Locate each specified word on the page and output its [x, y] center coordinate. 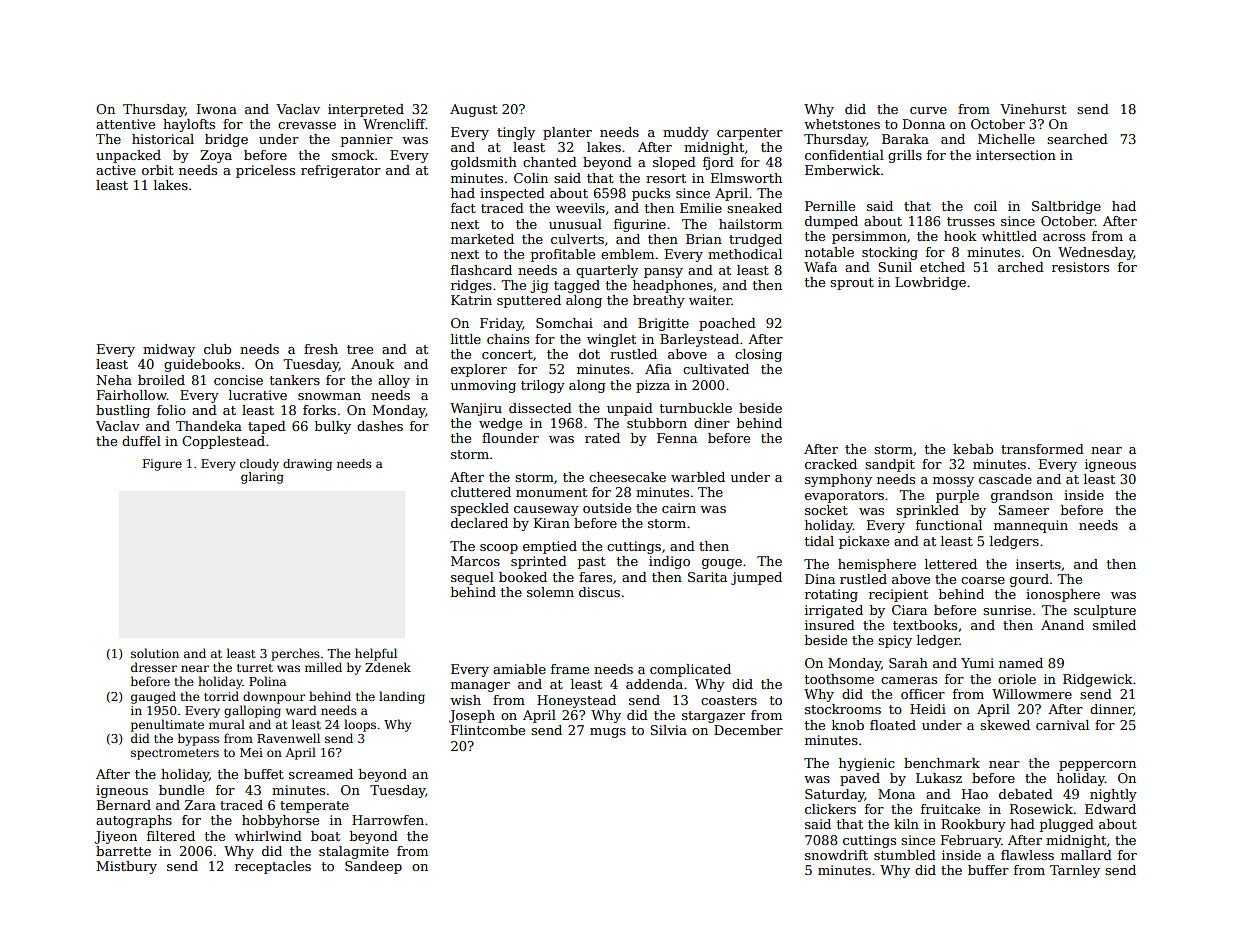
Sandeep [373, 867]
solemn [550, 592]
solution [155, 653]
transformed [1042, 449]
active [116, 170]
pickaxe [864, 542]
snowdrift [836, 855]
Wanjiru [476, 409]
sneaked [754, 208]
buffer [988, 870]
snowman [329, 396]
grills [905, 156]
